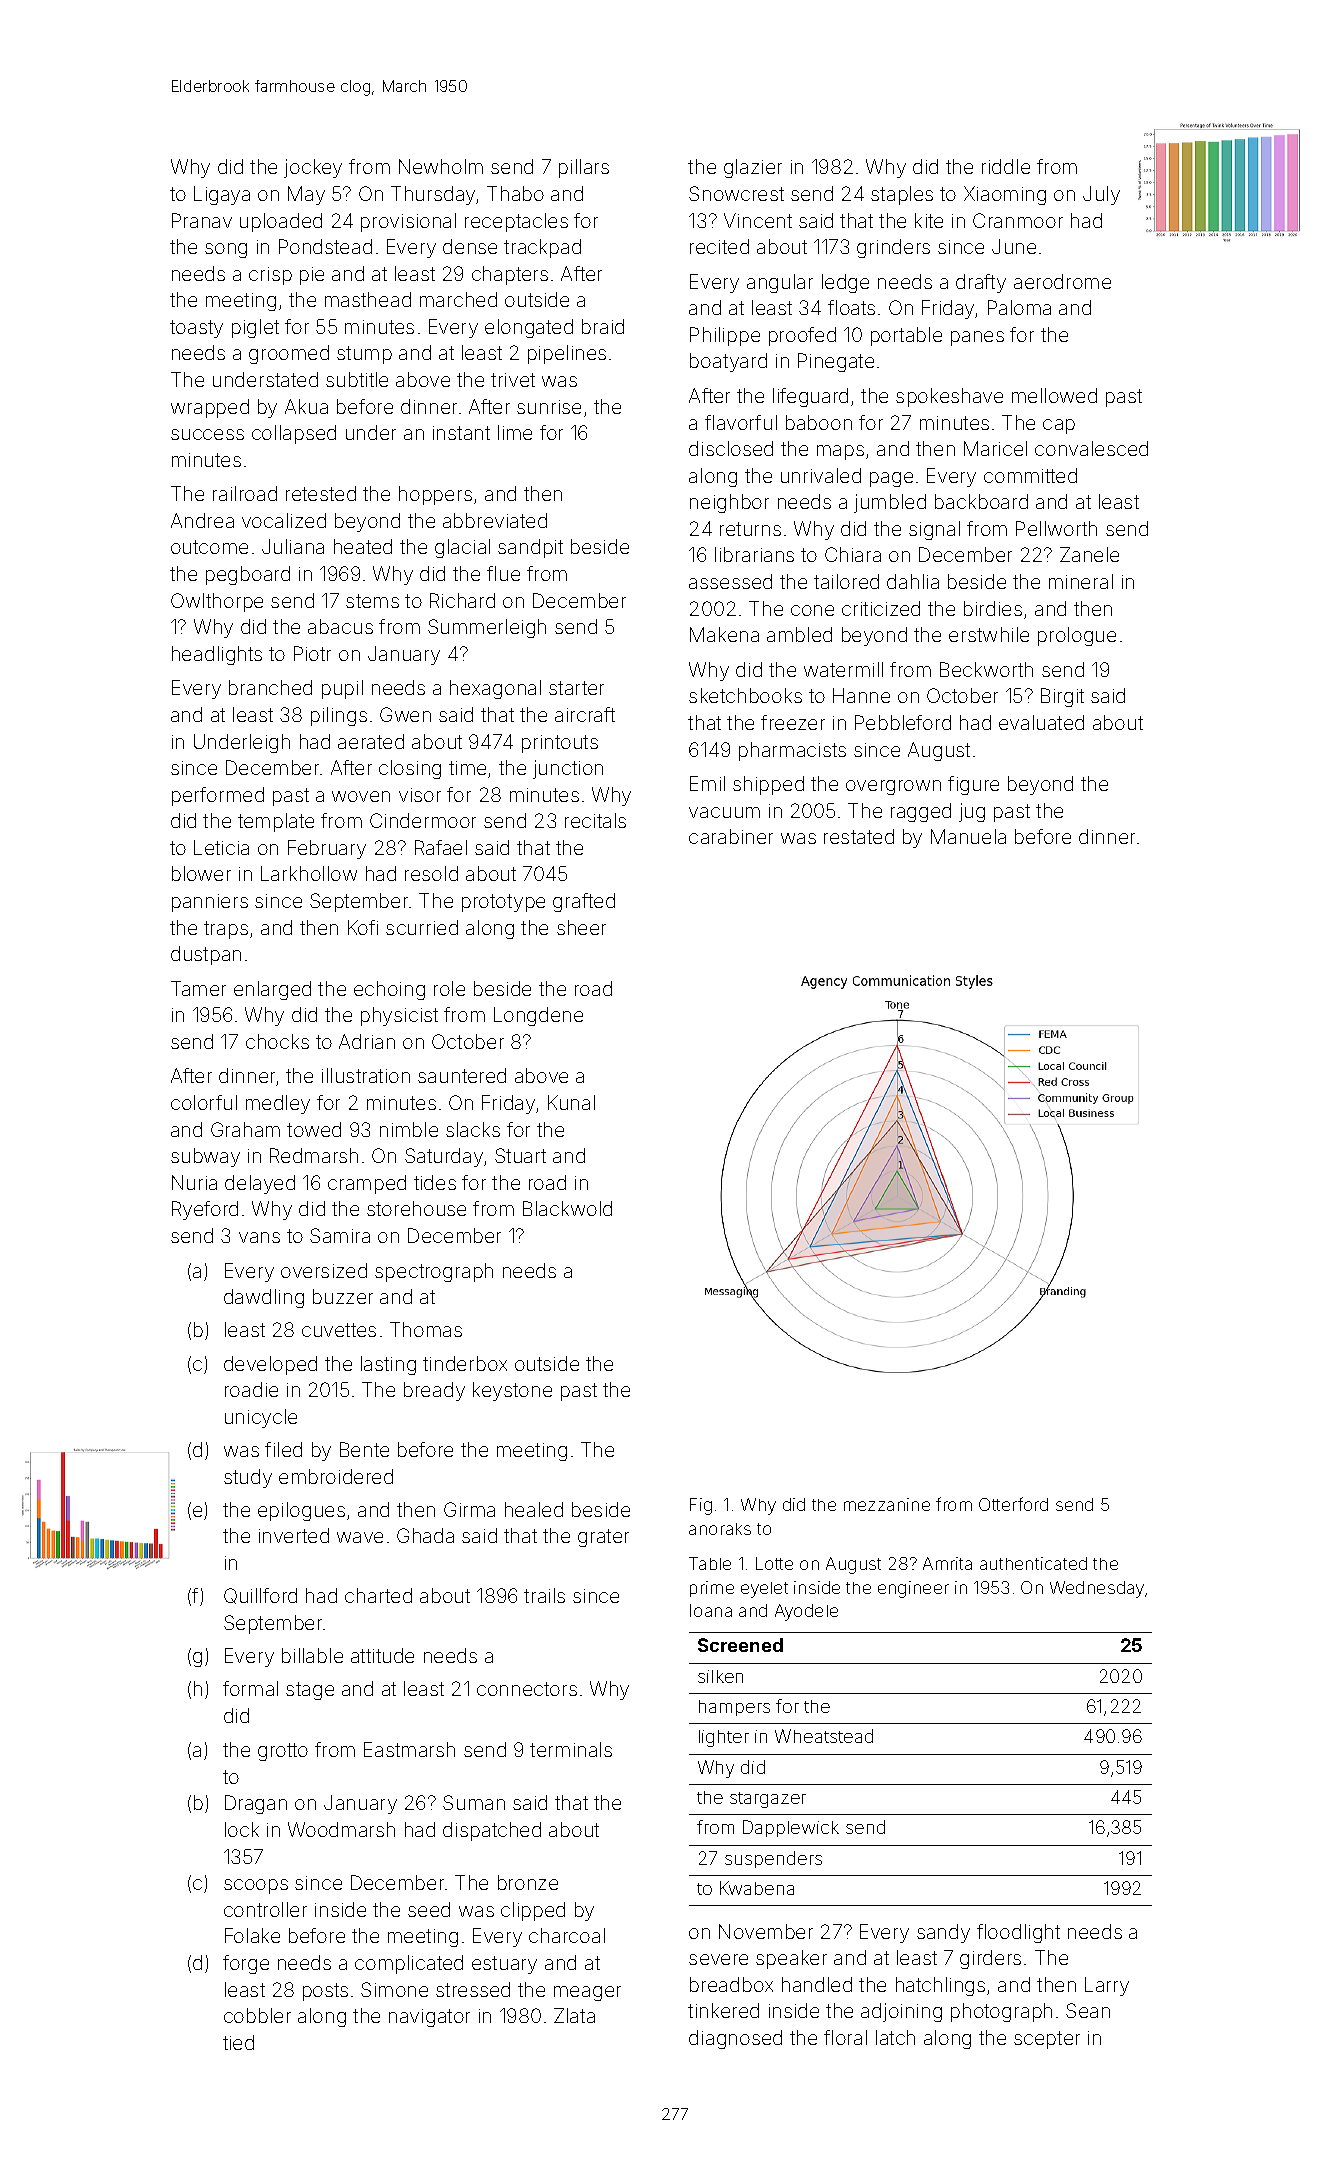 Image resolution: width=1322 pixels, height=2178 pixels. Describe the element at coordinates (246, 1964) in the image. I see `forge` at that location.
